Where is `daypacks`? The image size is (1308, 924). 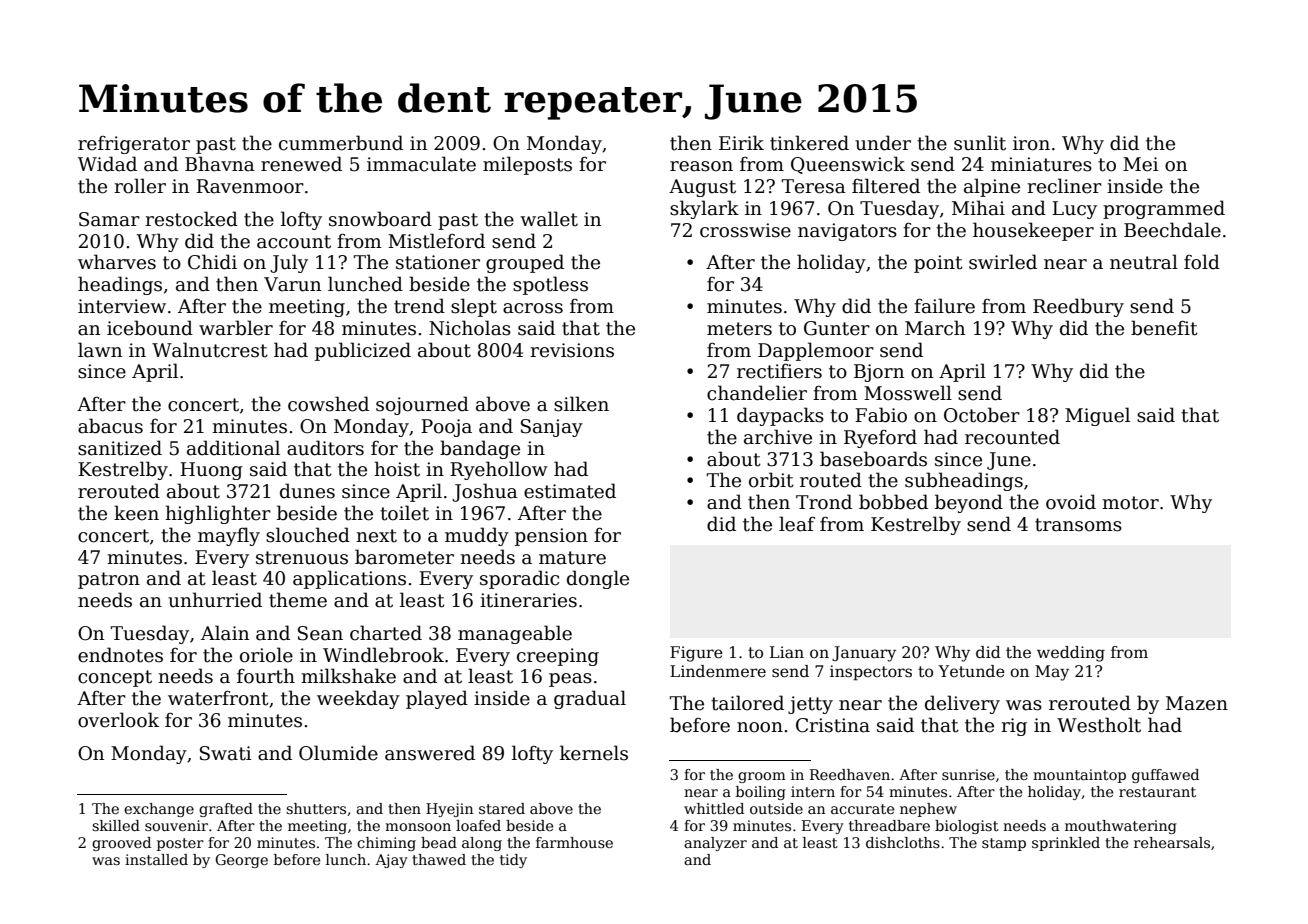 daypacks is located at coordinates (780, 416).
